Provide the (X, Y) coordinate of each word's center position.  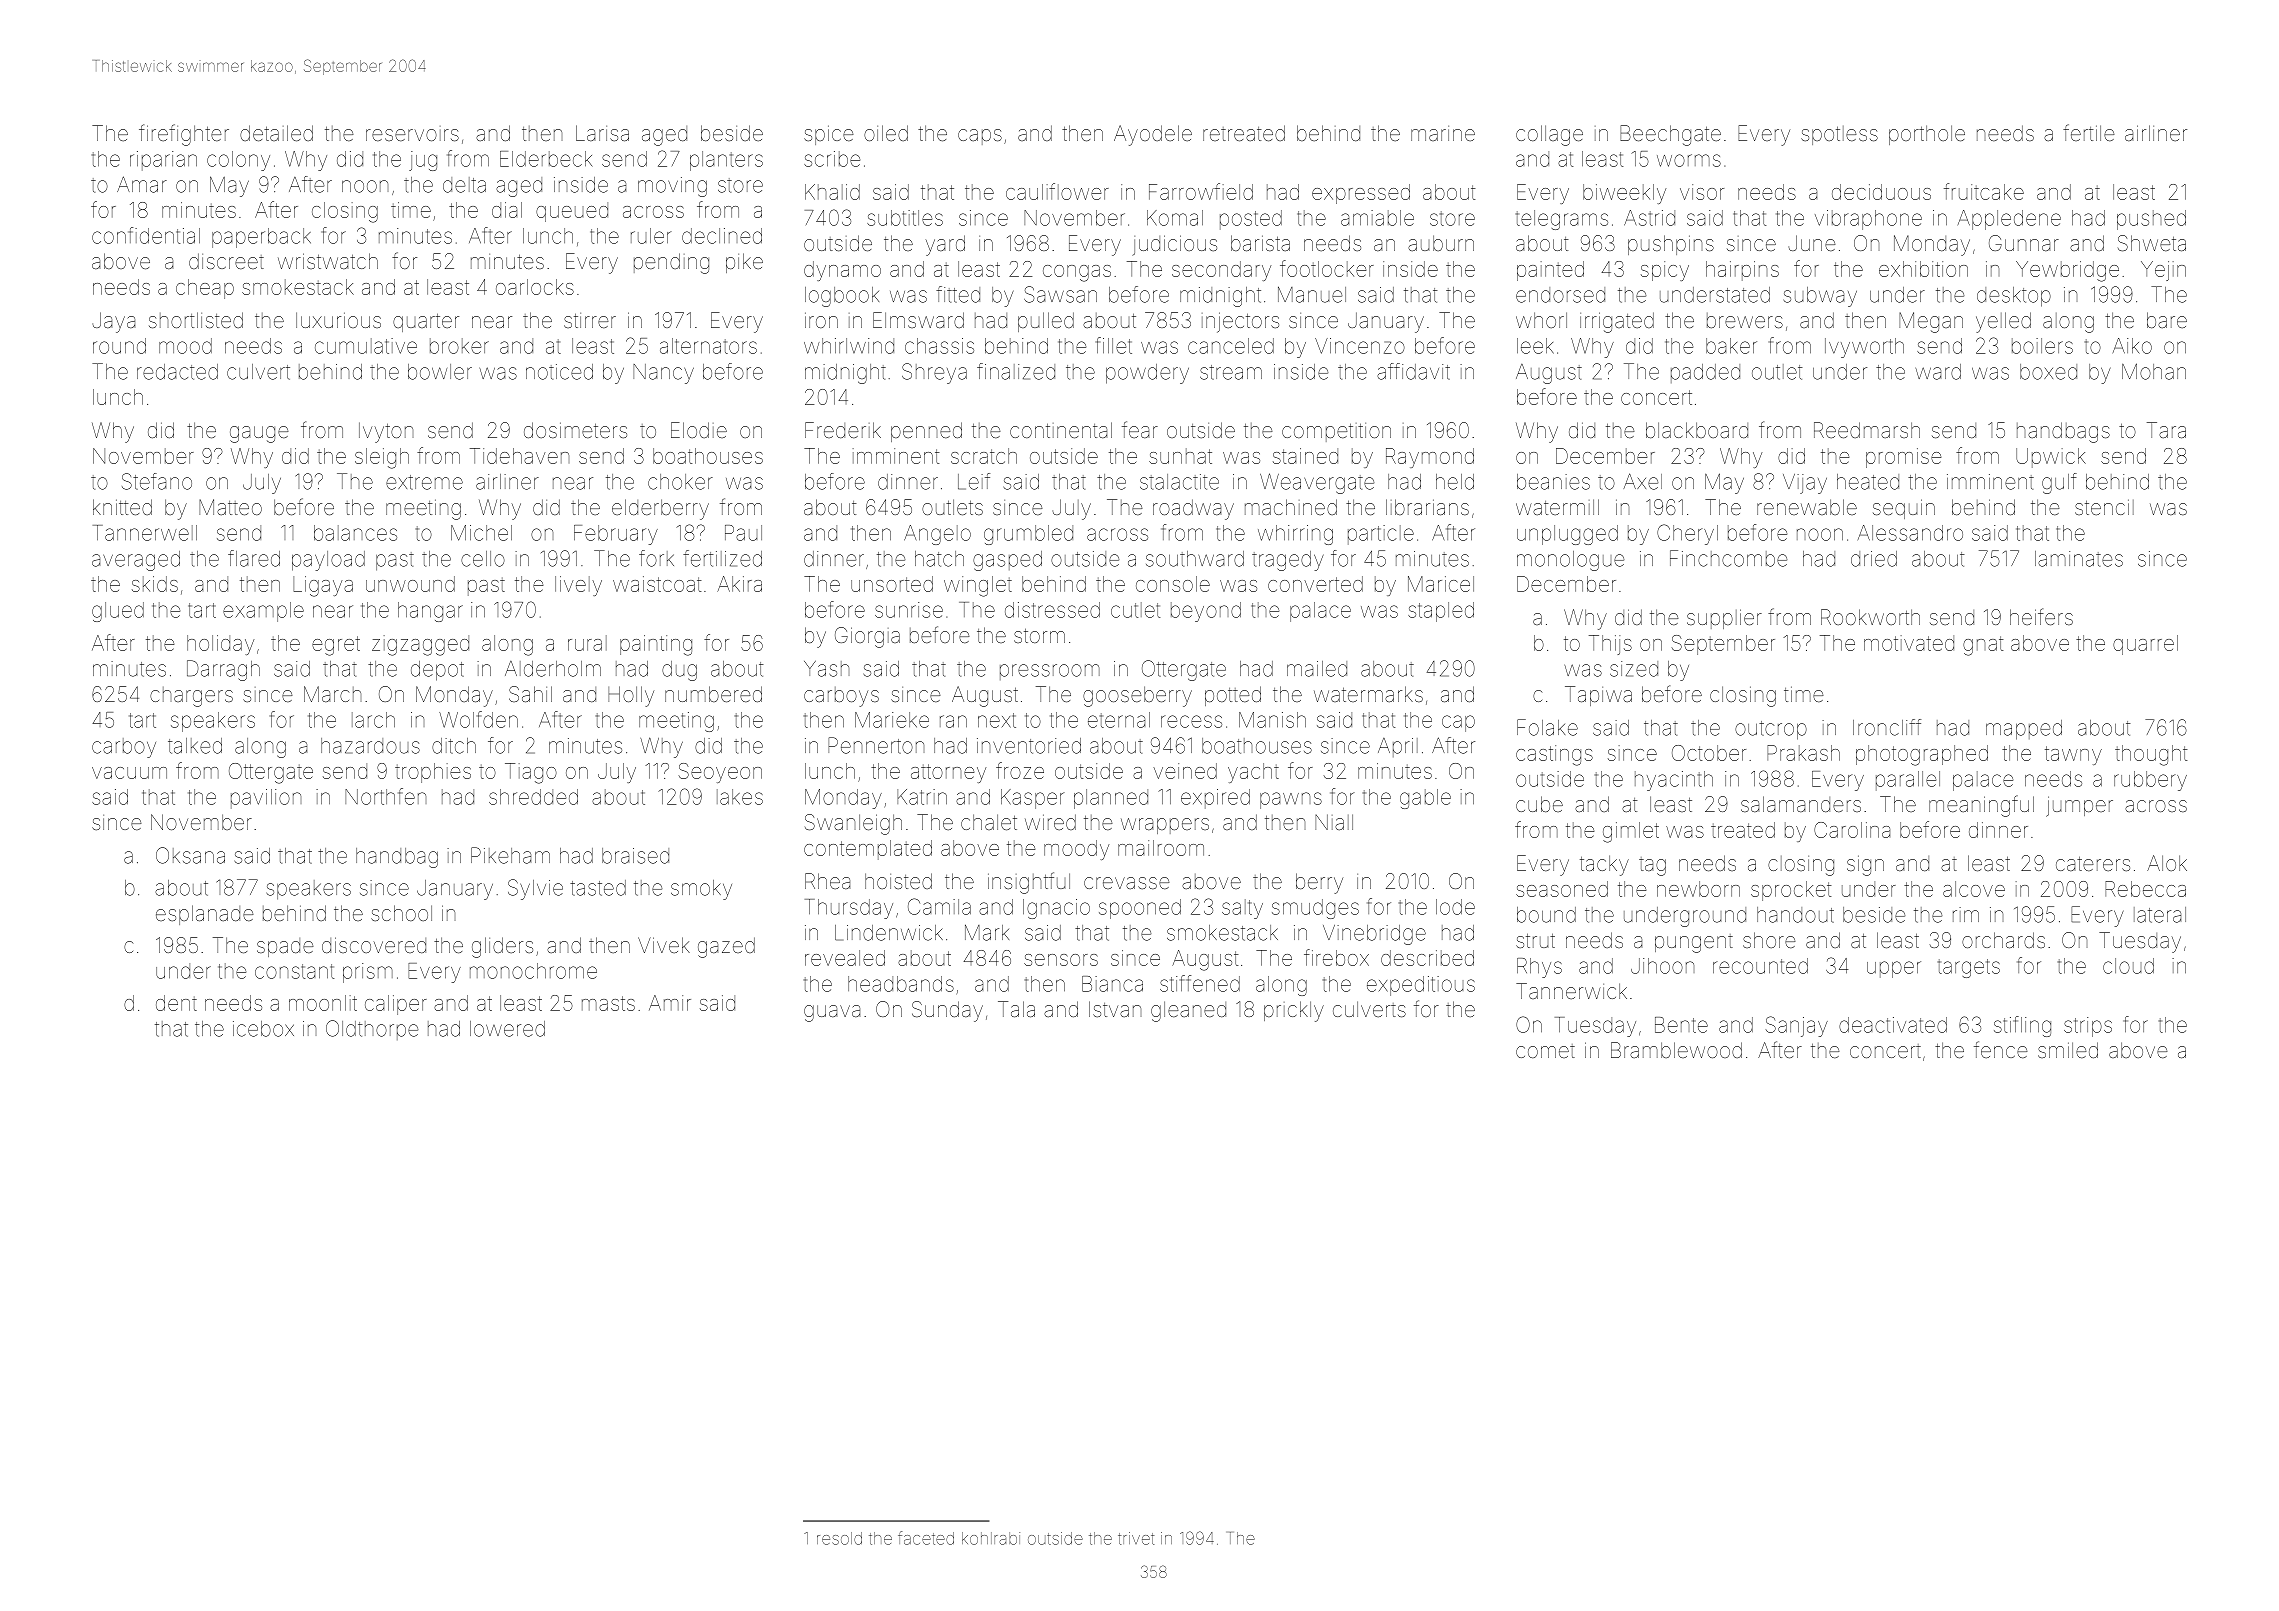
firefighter (184, 135)
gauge (259, 434)
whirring (1295, 535)
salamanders (1801, 804)
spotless (1839, 135)
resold (839, 1538)
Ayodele (1153, 135)
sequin (1904, 509)
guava (832, 1013)
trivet (1136, 1538)
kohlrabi (991, 1538)
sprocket (1791, 891)
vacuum (129, 773)
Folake (1547, 727)
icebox (263, 1029)
